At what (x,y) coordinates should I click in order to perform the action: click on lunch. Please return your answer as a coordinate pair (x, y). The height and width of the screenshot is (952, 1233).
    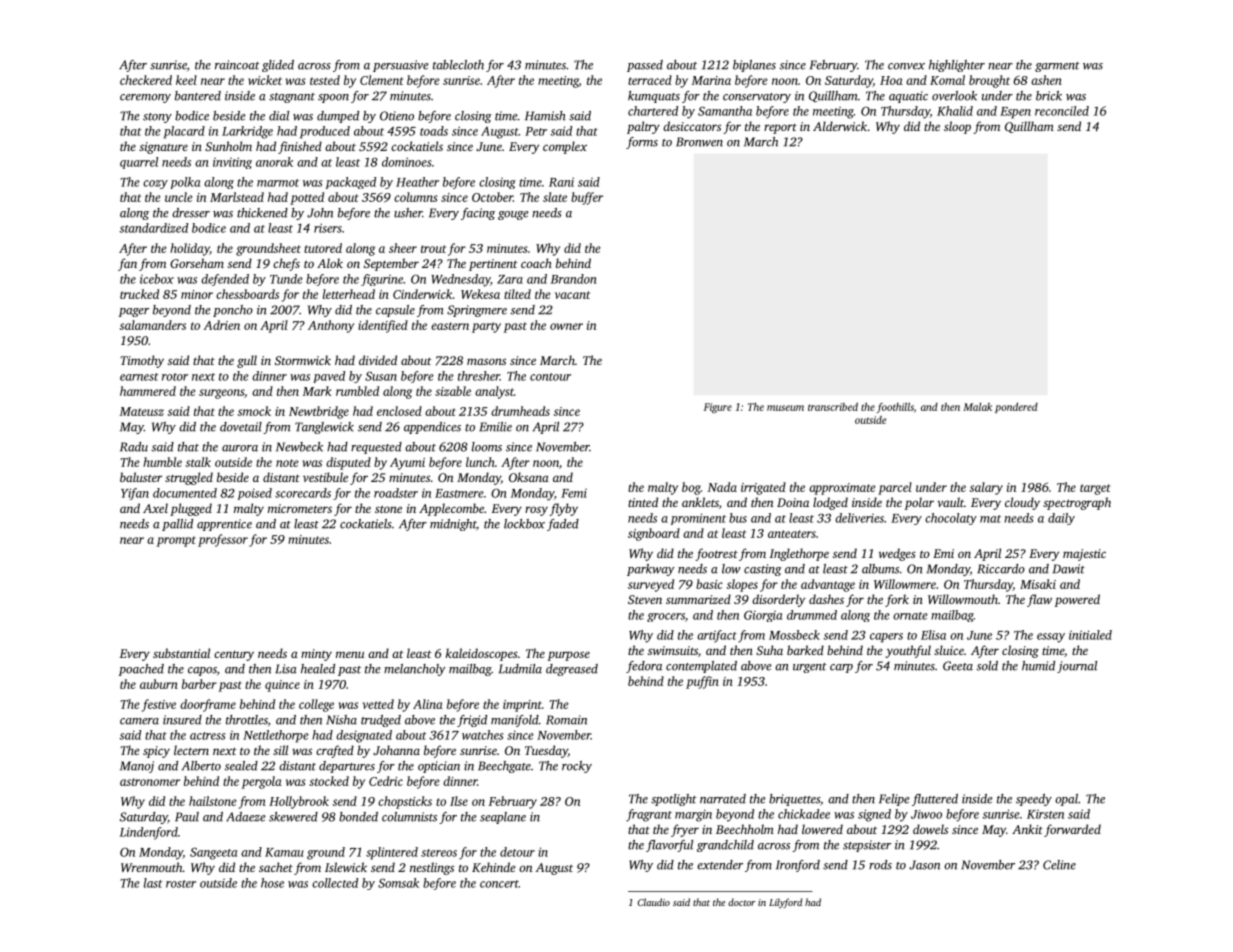
    Looking at the image, I should click on (480, 462).
